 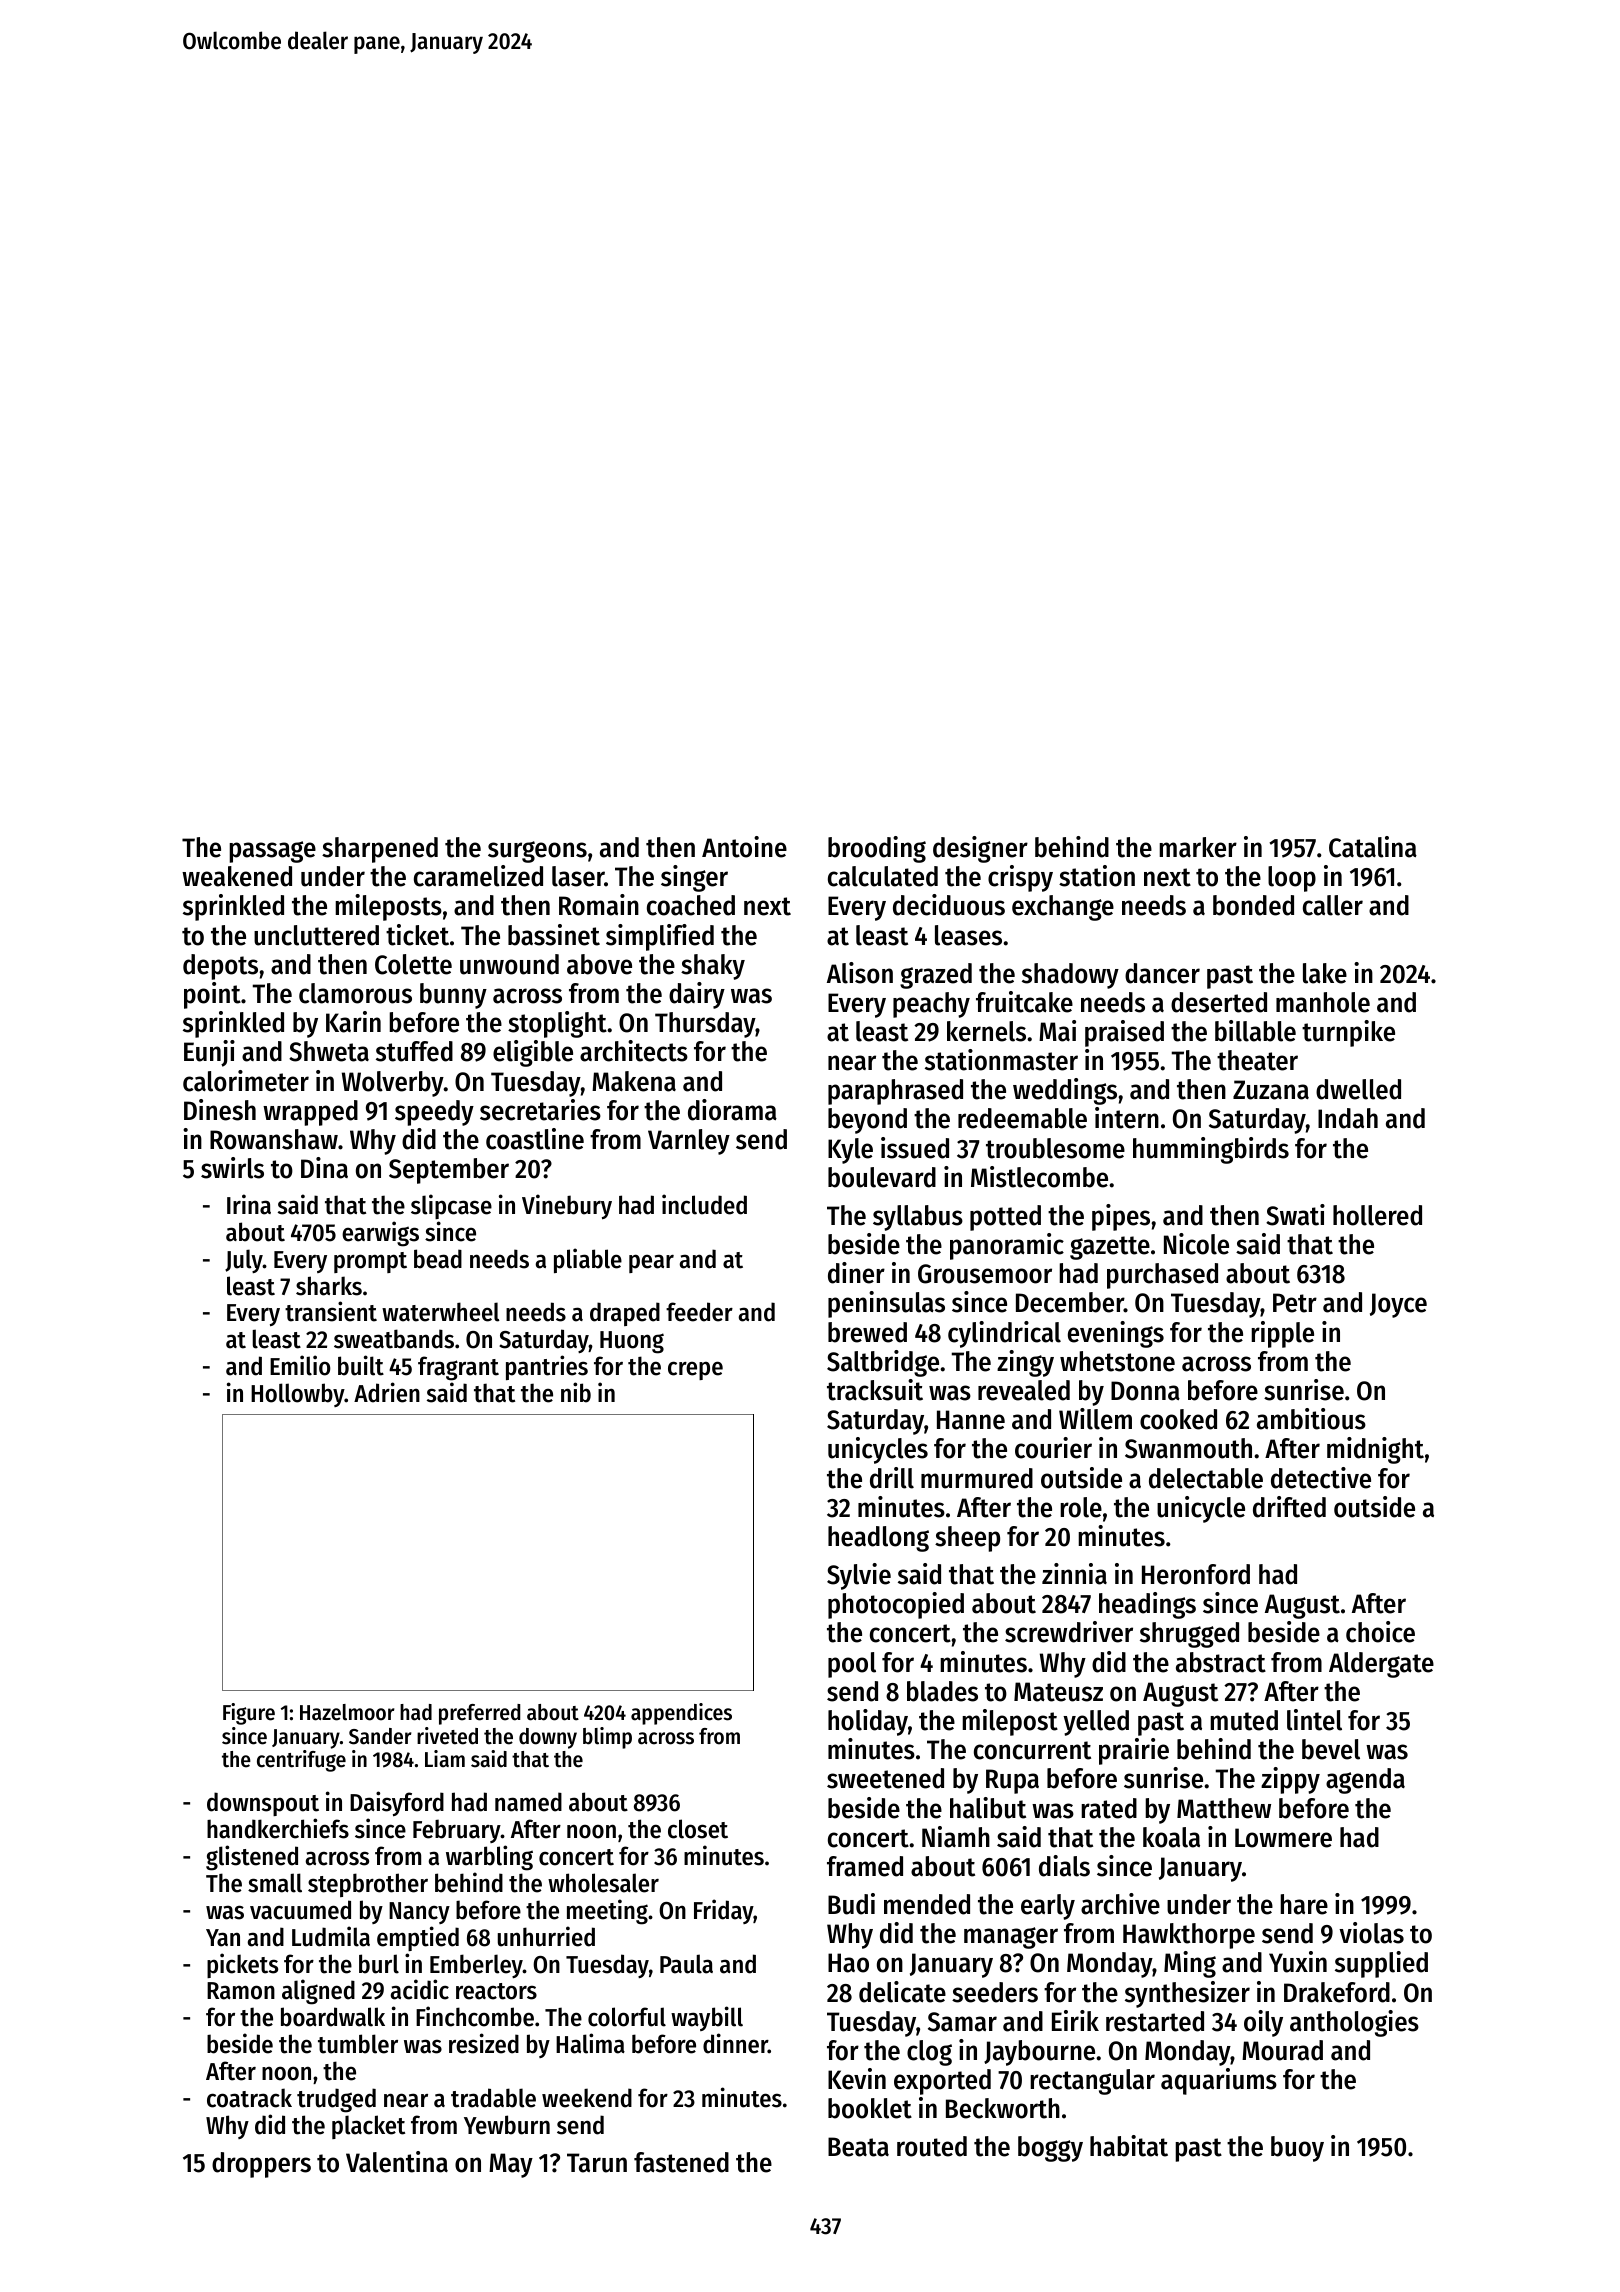 What do you see at coordinates (704, 1204) in the screenshot?
I see `included` at bounding box center [704, 1204].
